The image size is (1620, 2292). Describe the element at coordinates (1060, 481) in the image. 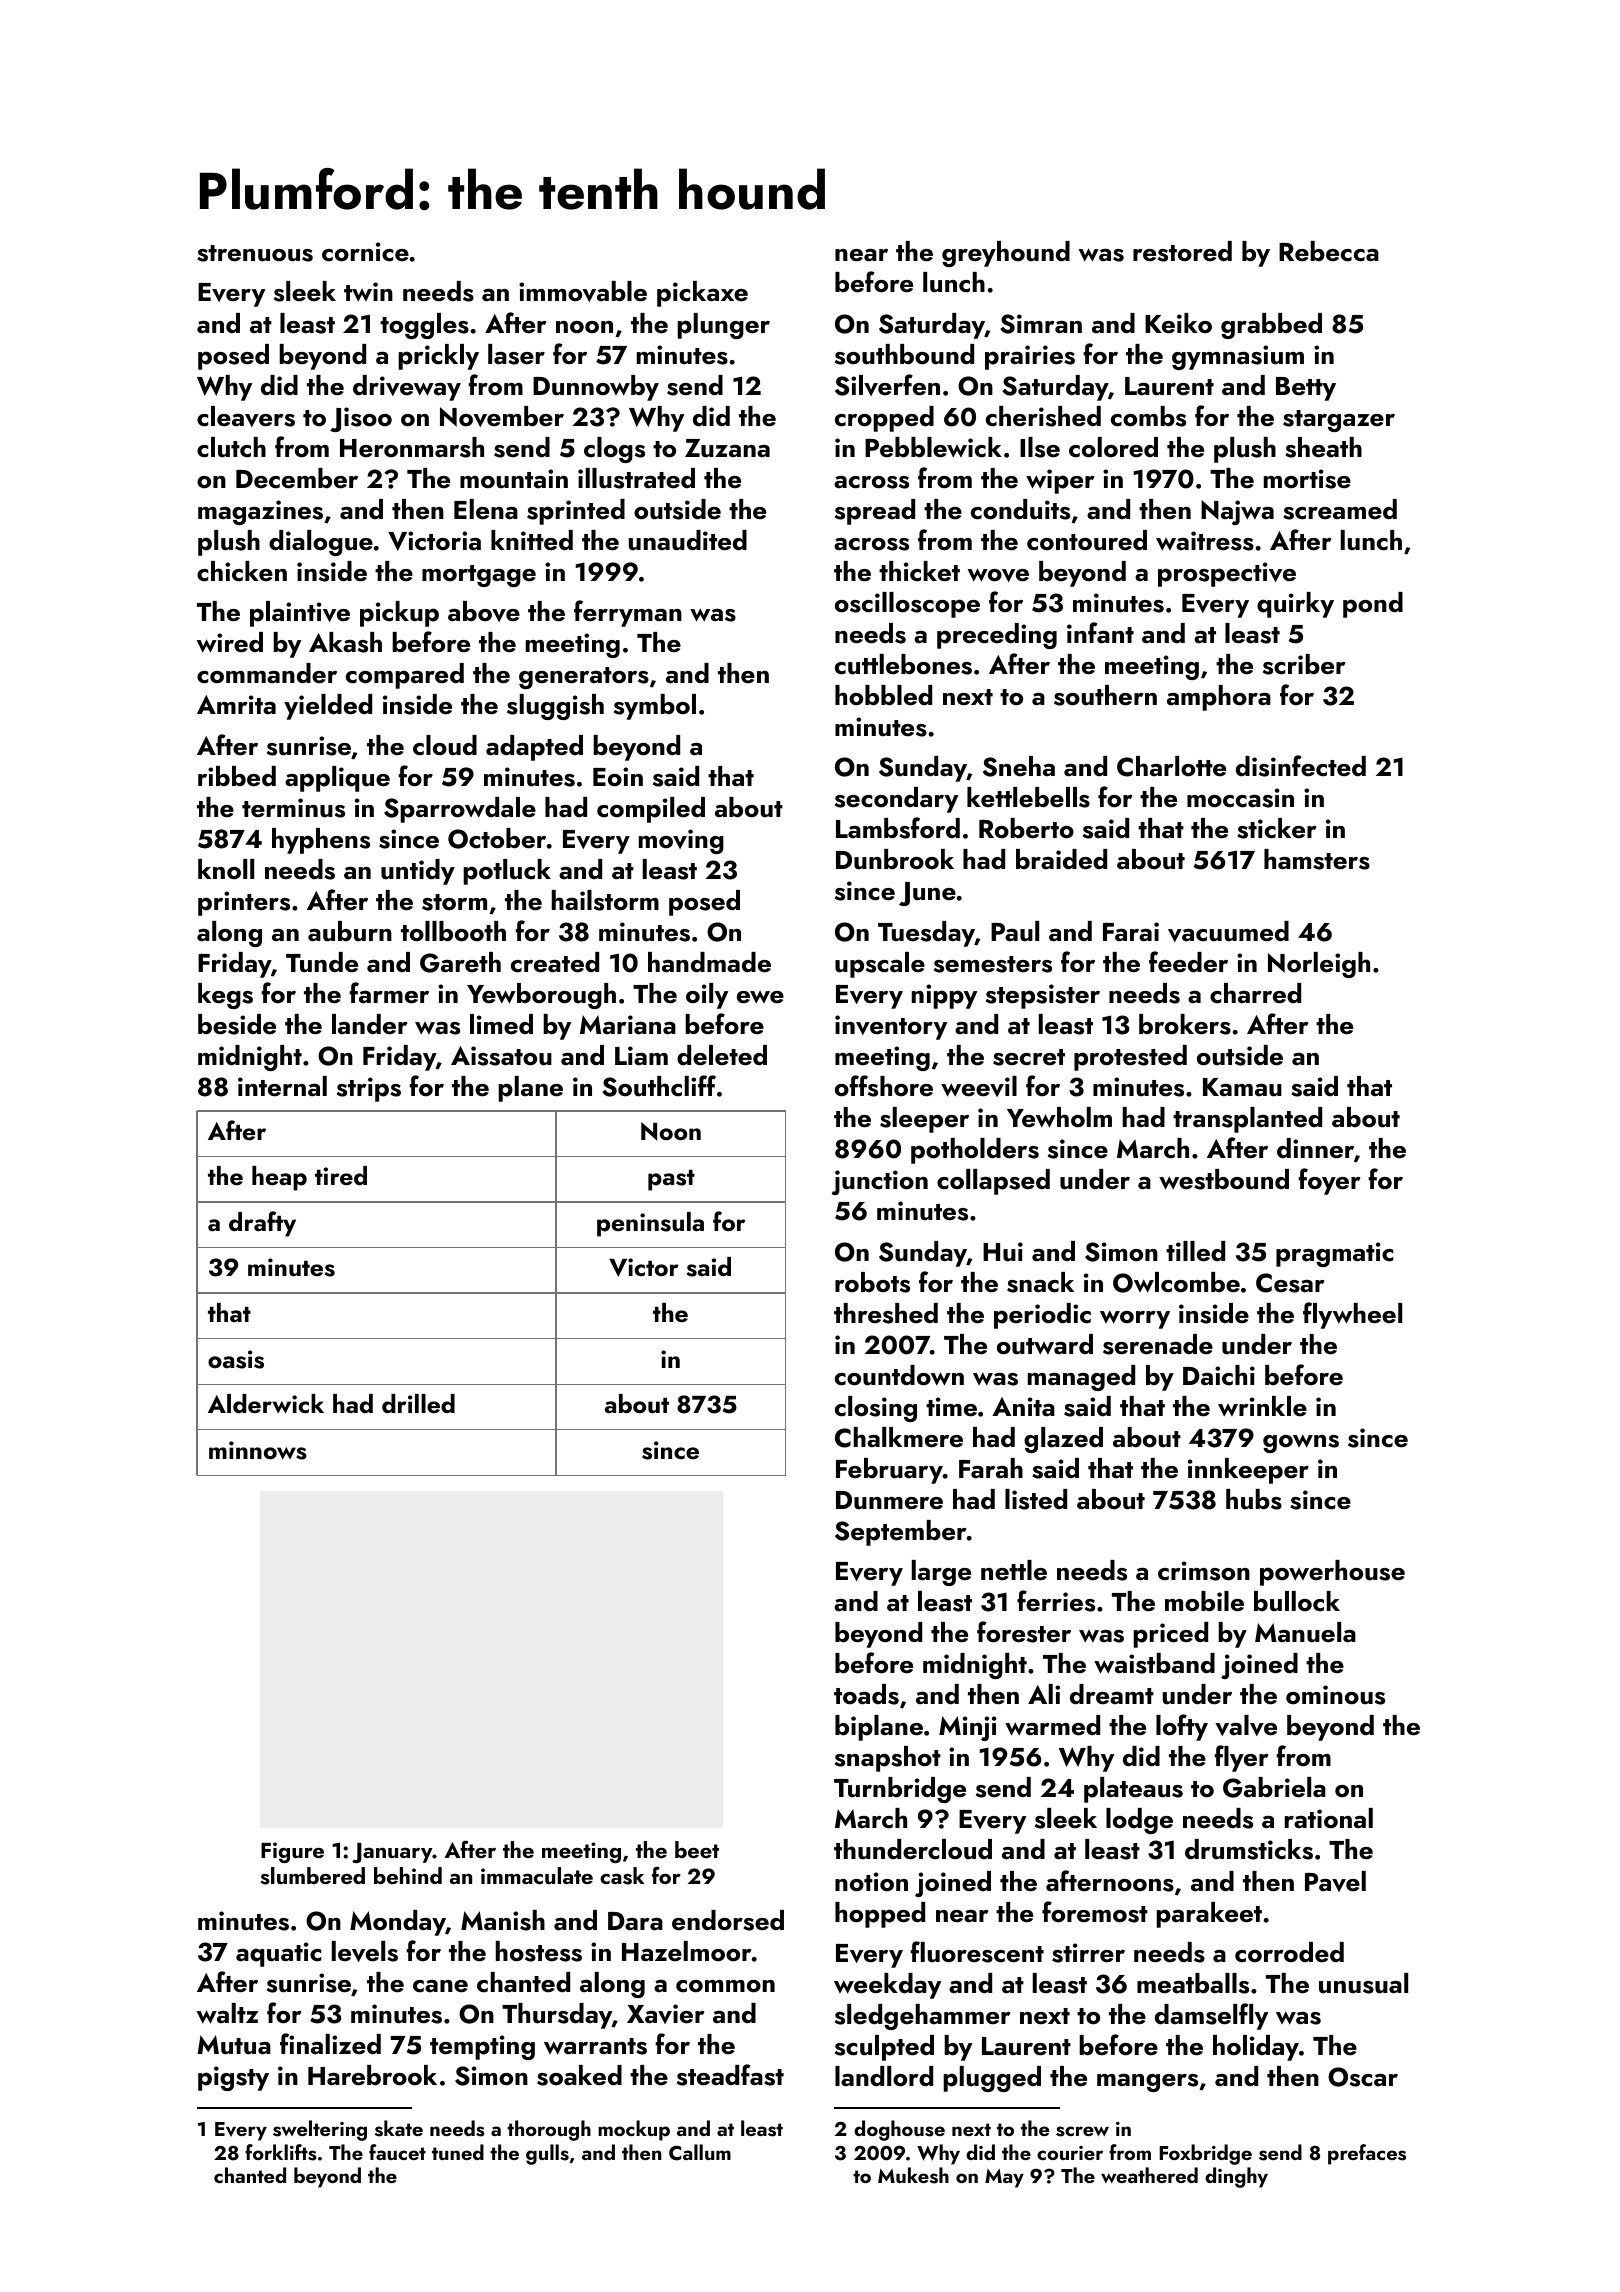

I see `wiper` at that location.
